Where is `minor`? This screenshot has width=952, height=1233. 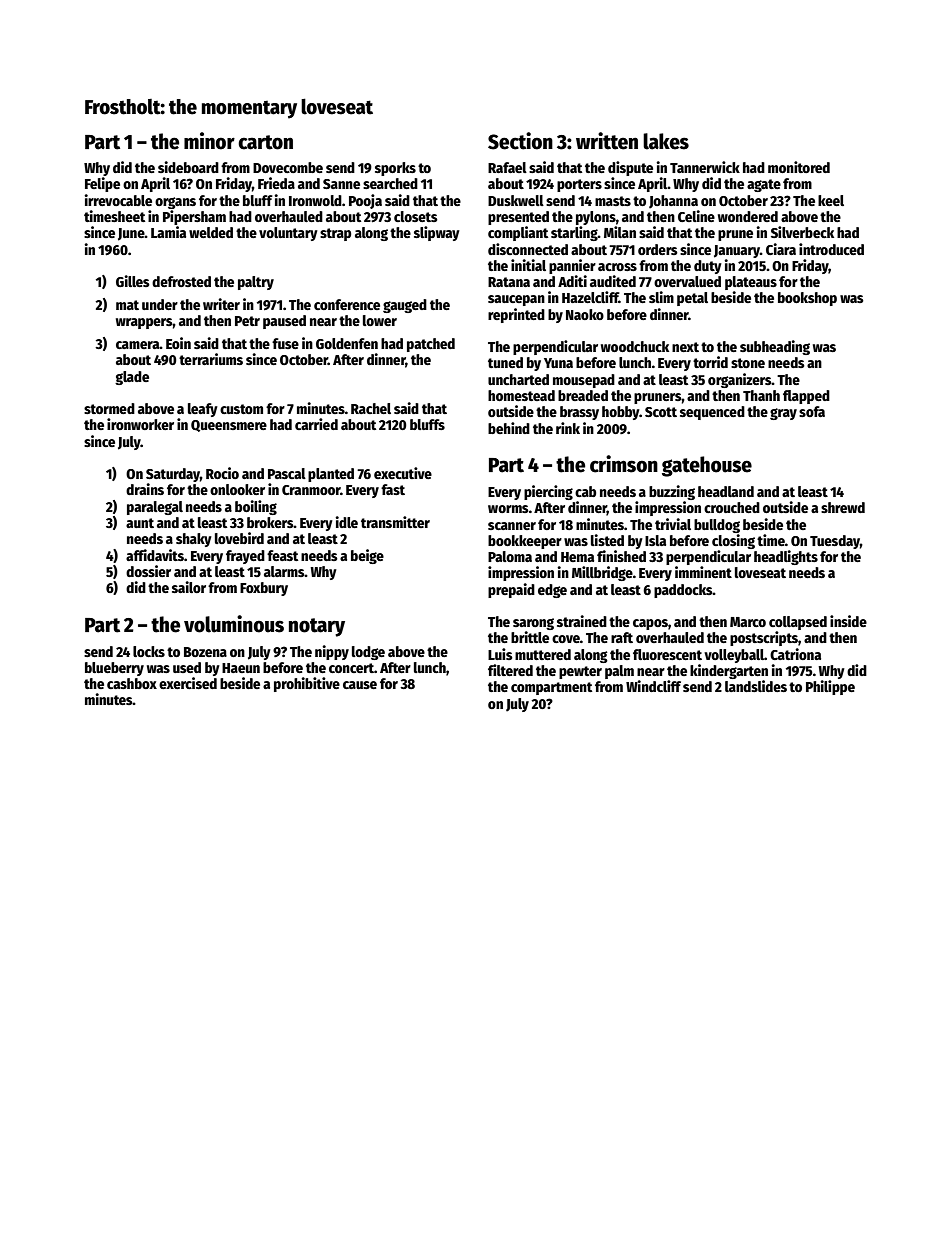
minor is located at coordinates (209, 141).
